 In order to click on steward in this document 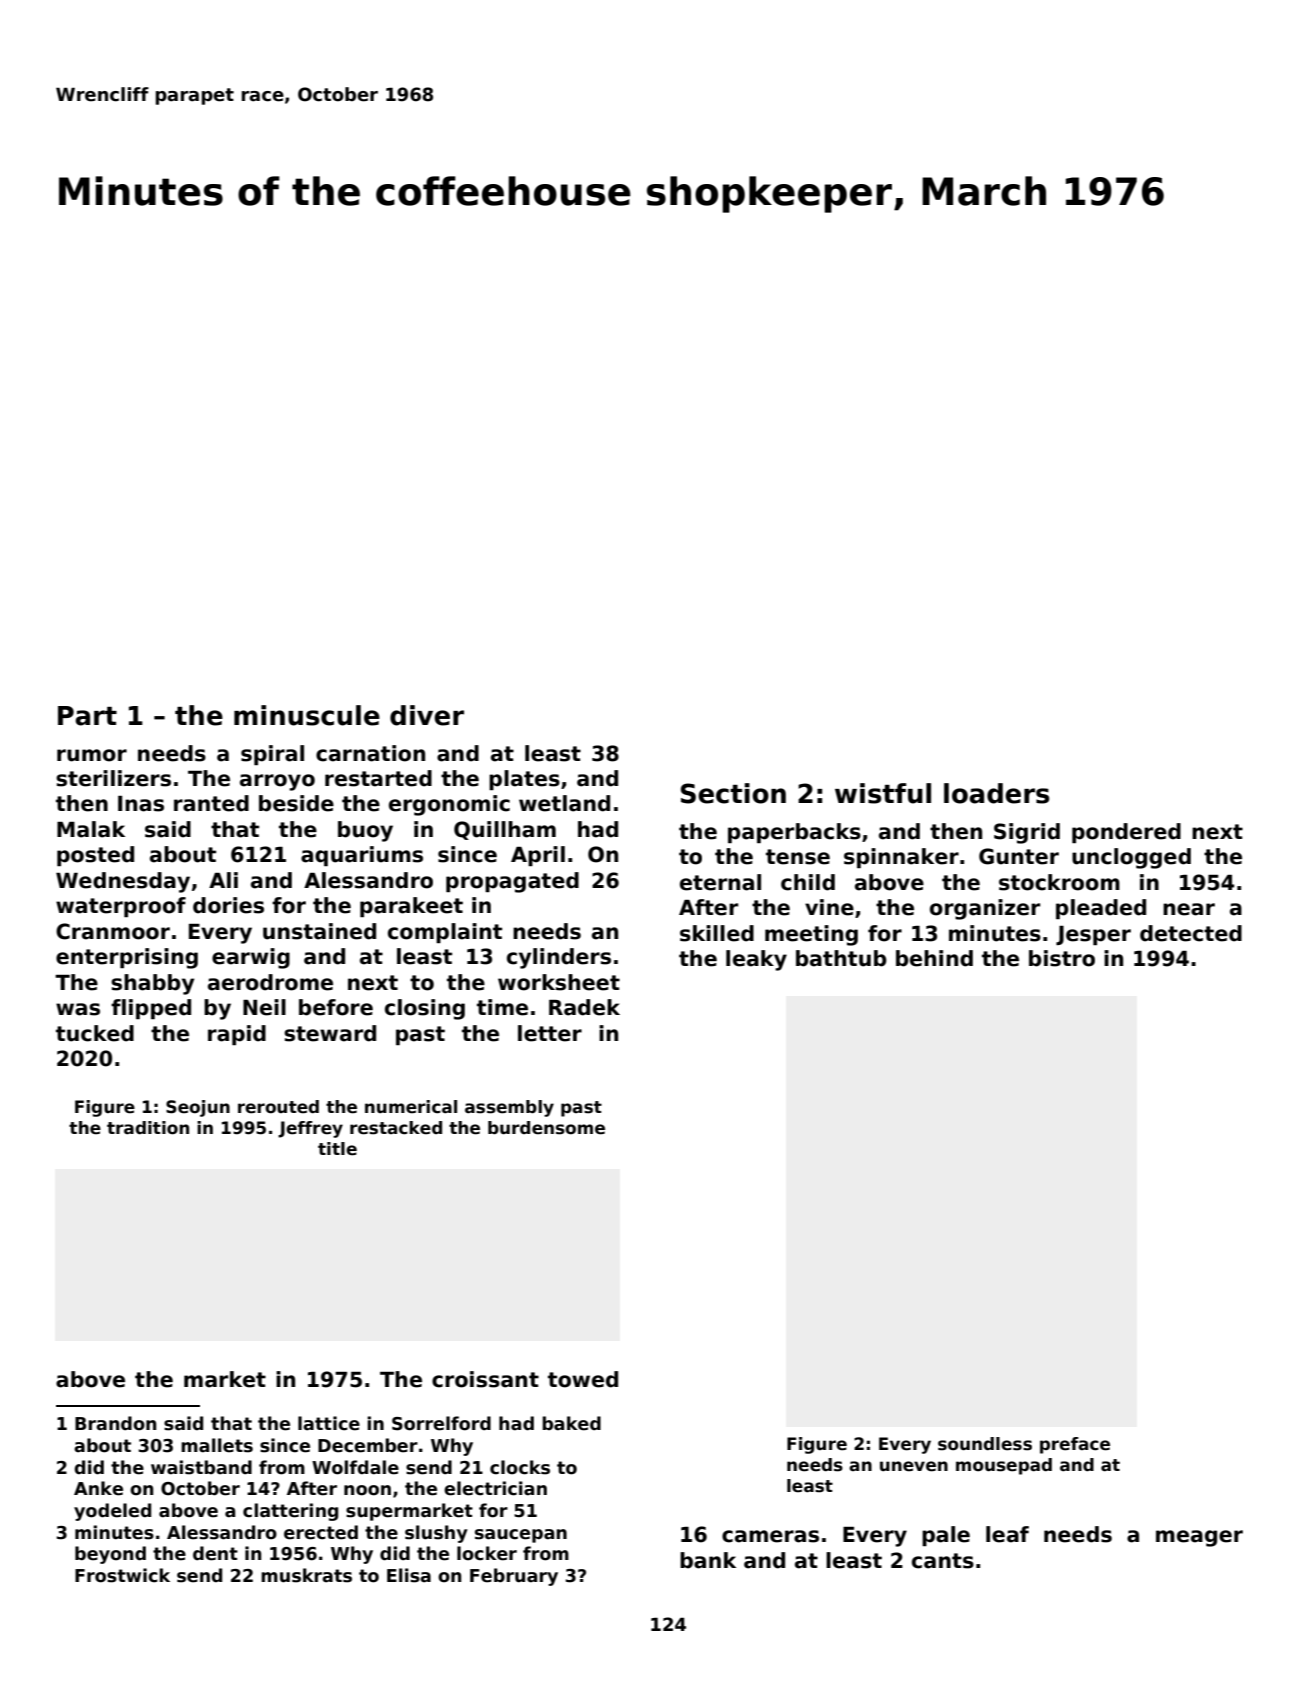, I will do `click(330, 1033)`.
